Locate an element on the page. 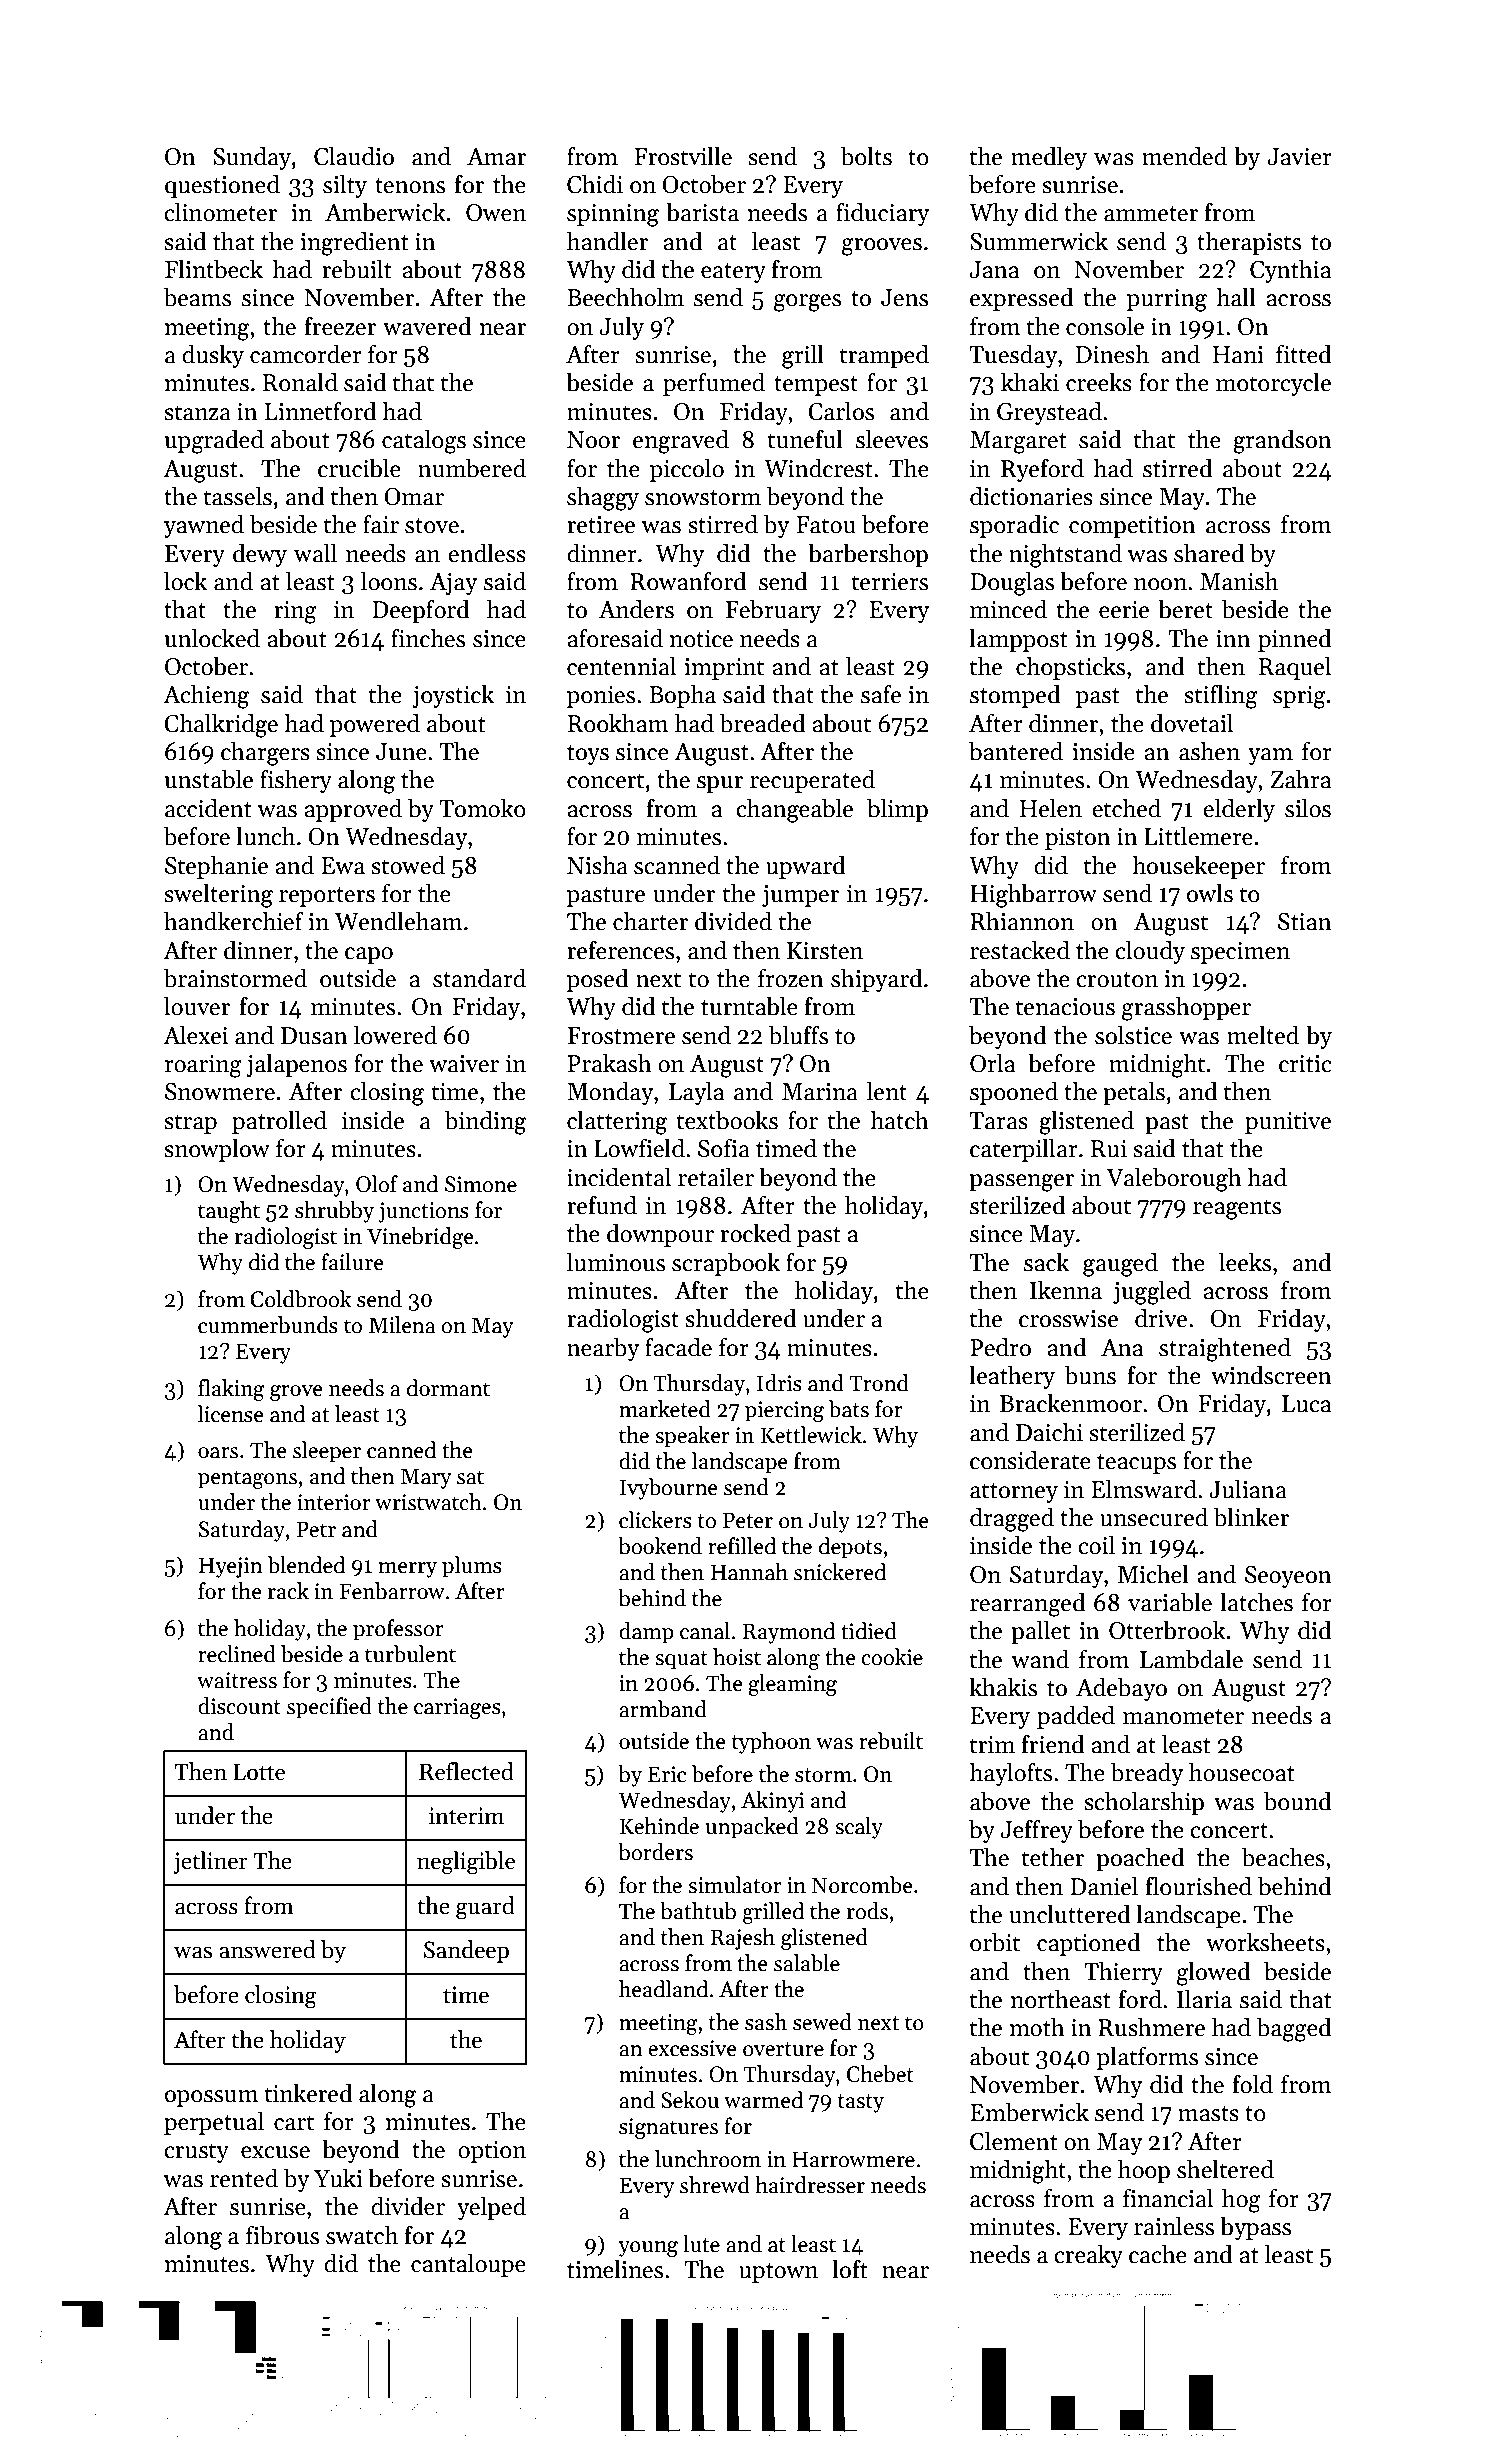 This image has width=1496, height=2464. opossum is located at coordinates (212, 2098).
